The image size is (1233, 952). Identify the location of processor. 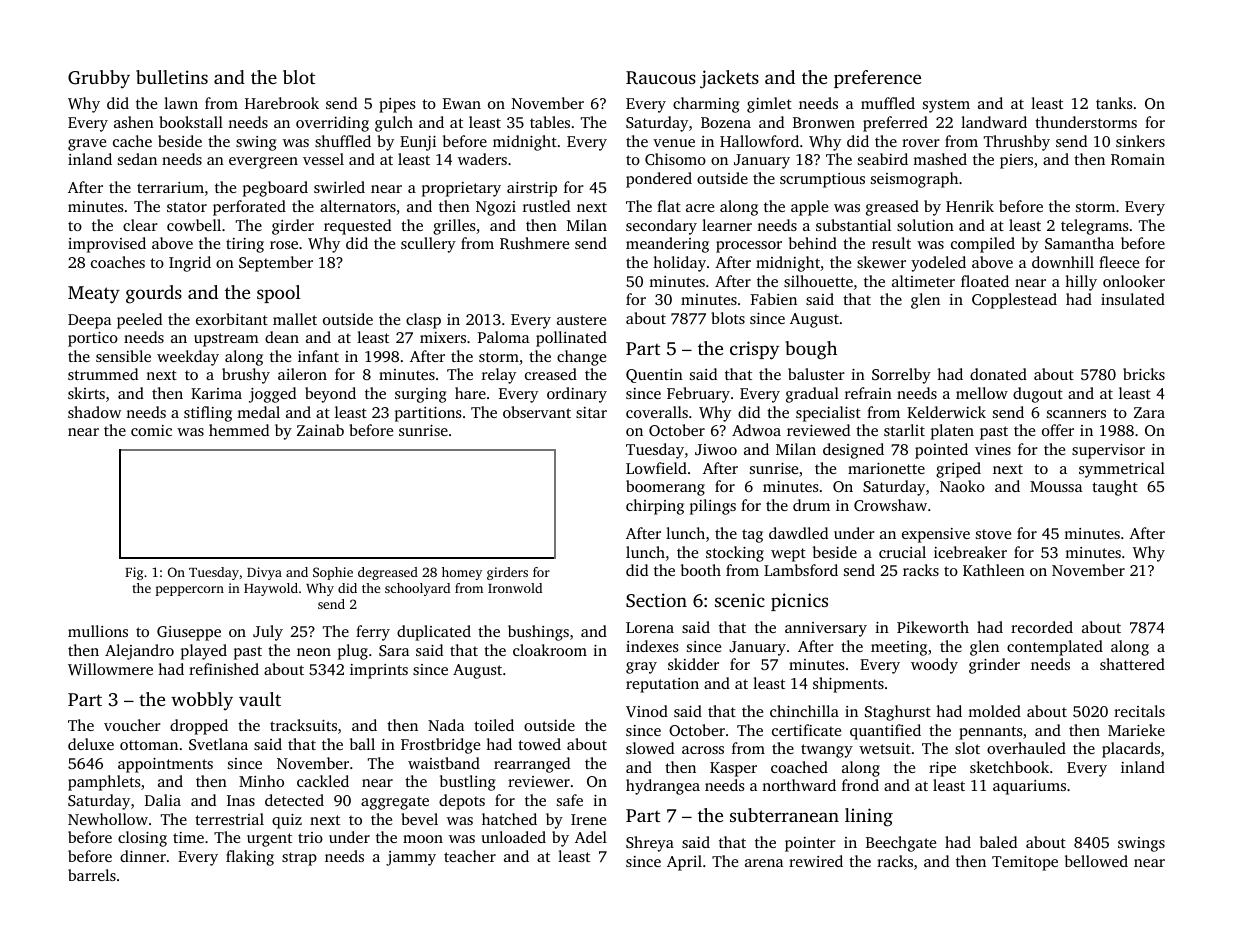
(749, 247).
